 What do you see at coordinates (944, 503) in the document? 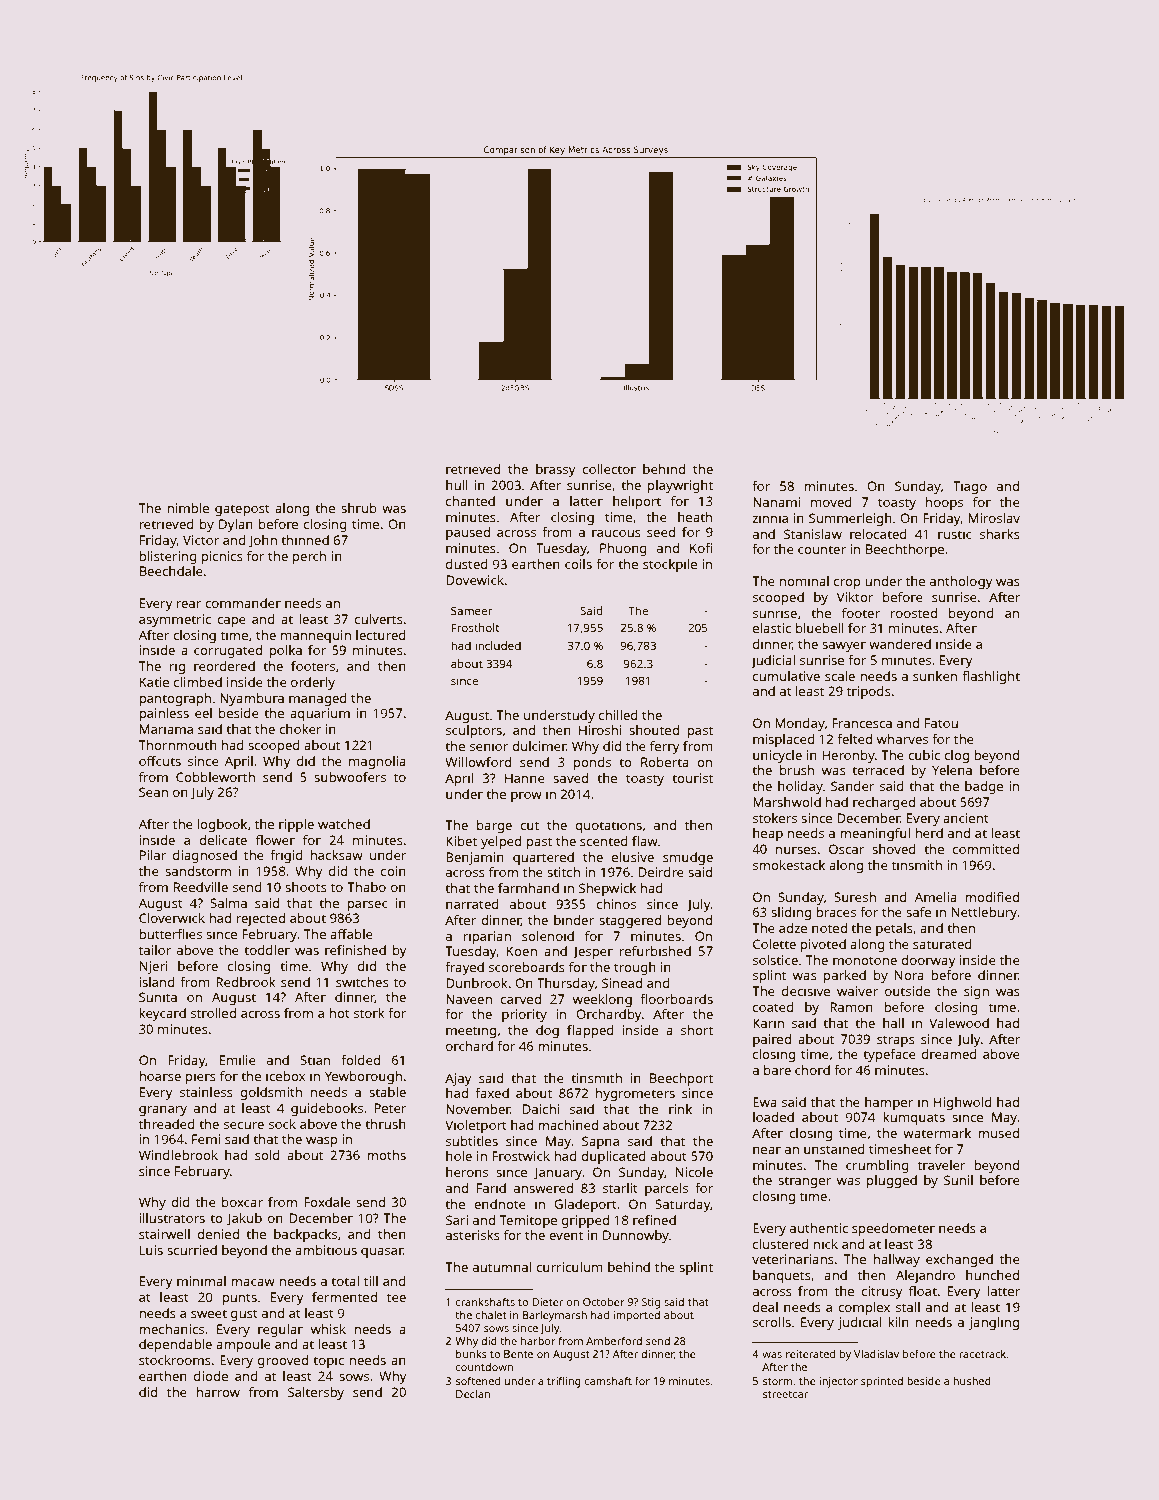
I see `hoops` at bounding box center [944, 503].
